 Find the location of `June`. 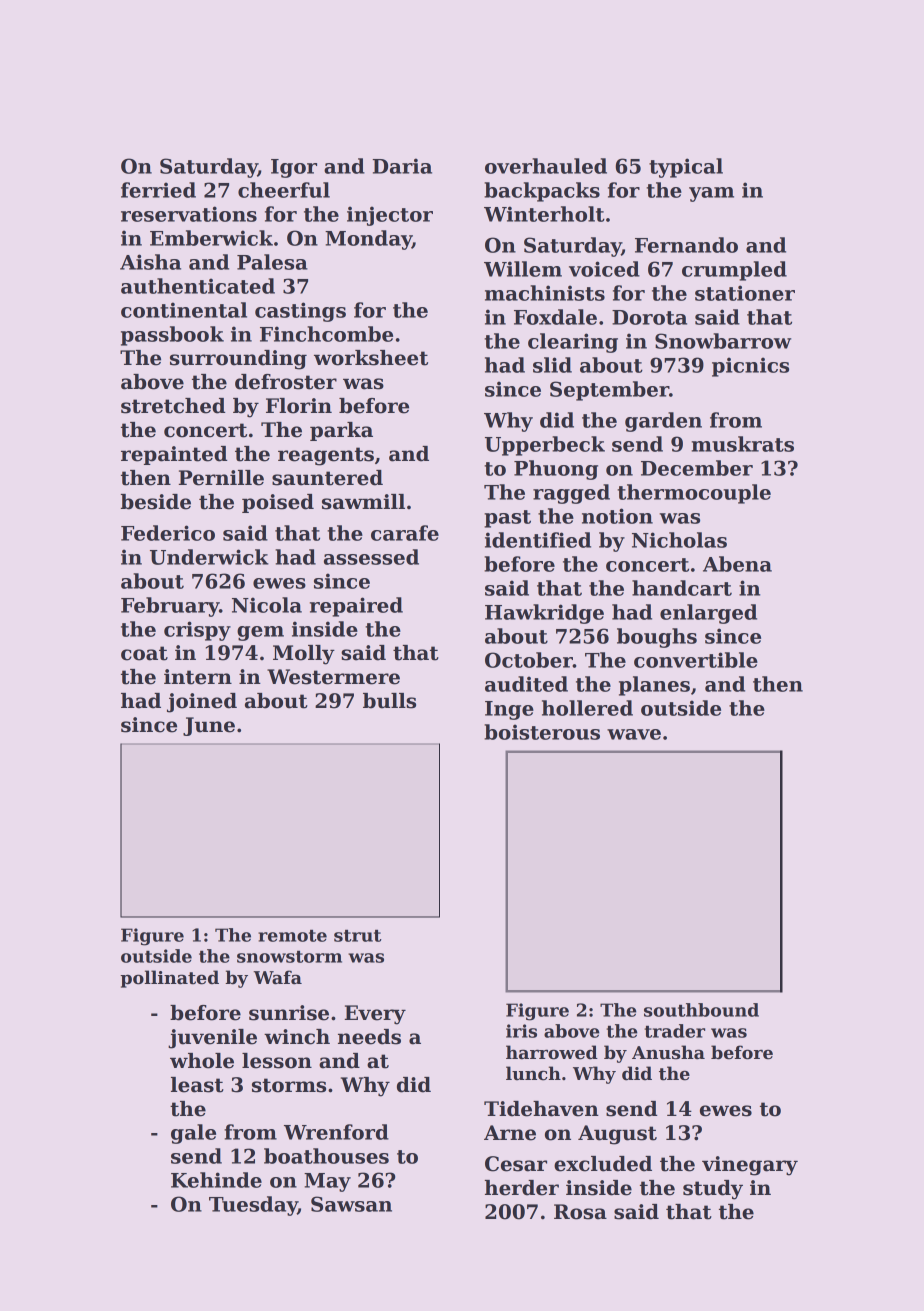

June is located at coordinates (209, 726).
